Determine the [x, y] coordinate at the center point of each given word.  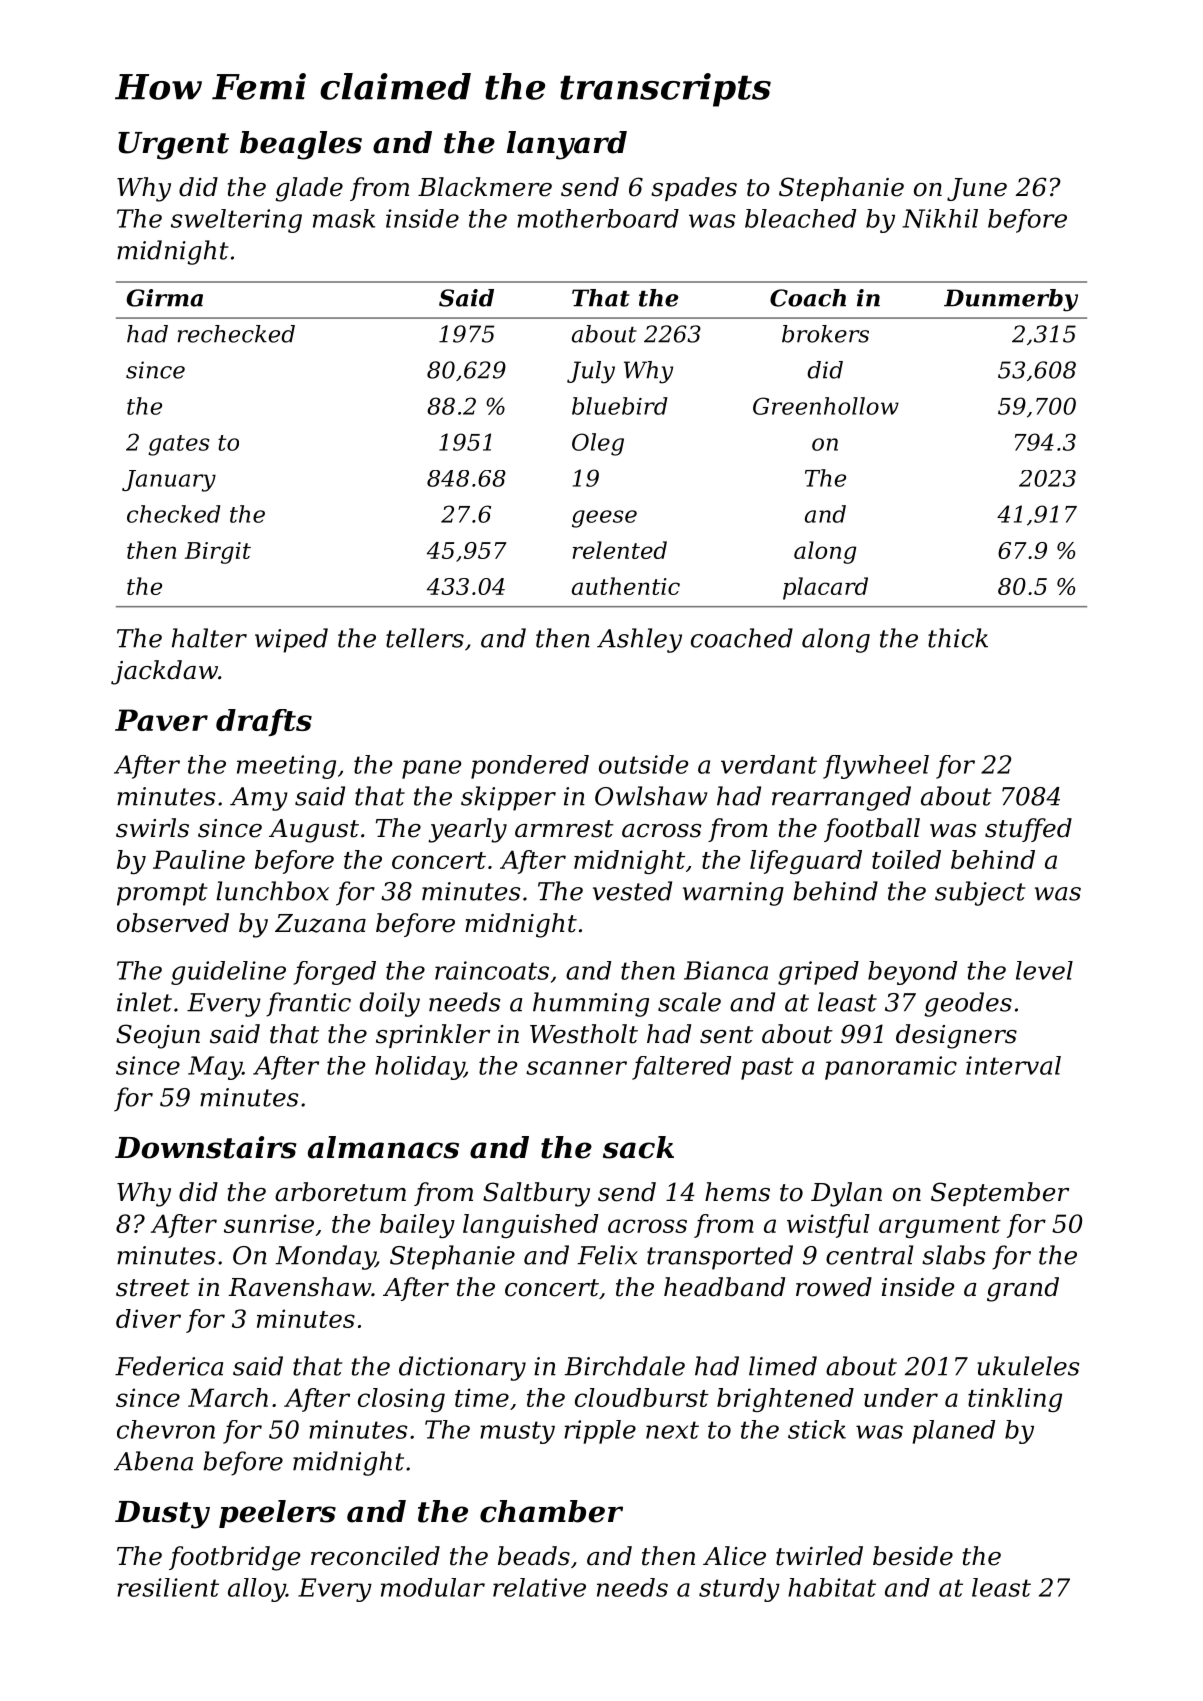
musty [517, 1432]
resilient [168, 1587]
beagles [301, 145]
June [977, 189]
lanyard [567, 145]
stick [817, 1429]
